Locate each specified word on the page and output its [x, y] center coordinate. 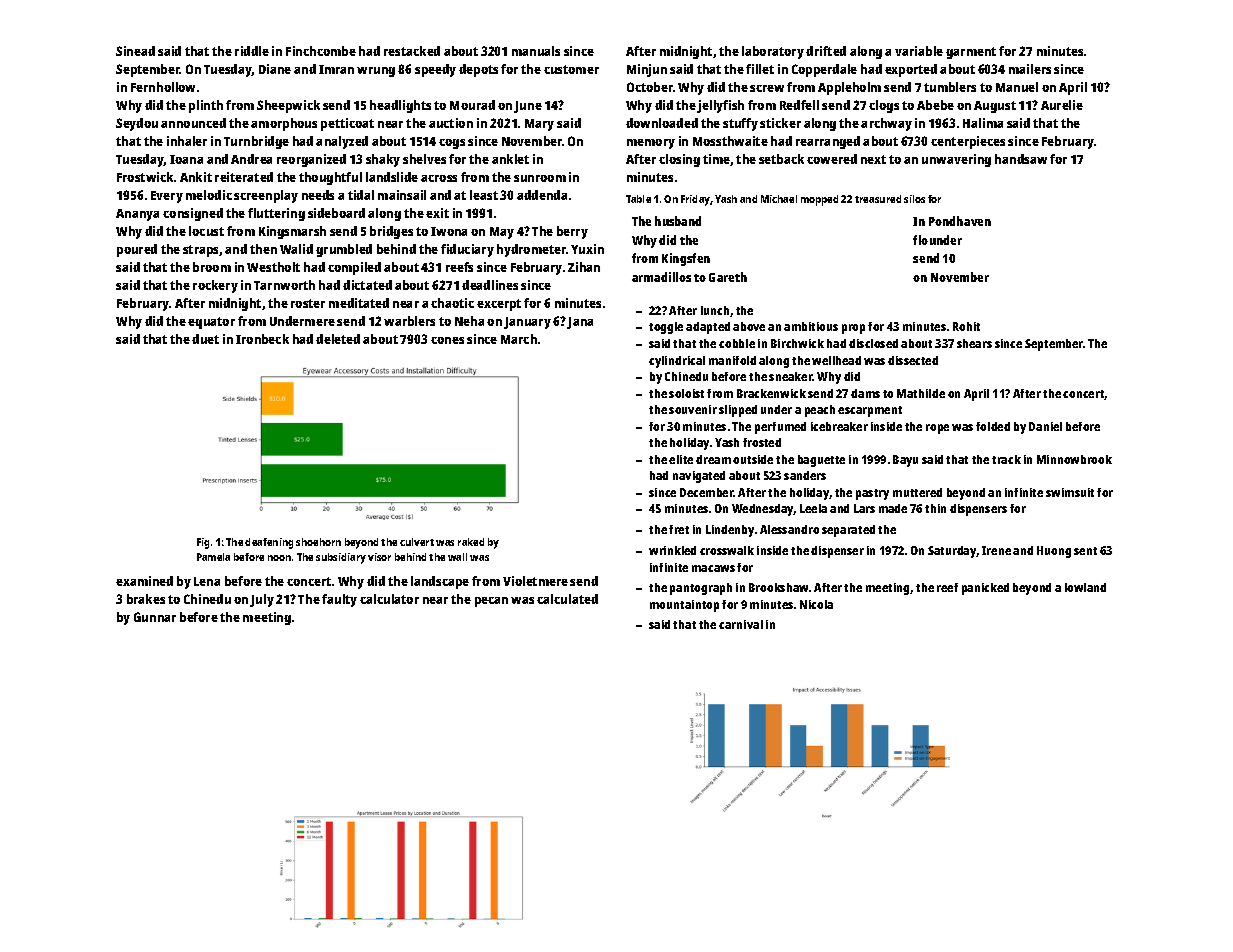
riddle [252, 51]
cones [447, 340]
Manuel [1017, 87]
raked [471, 542]
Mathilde [921, 393]
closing [679, 160]
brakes [146, 599]
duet [205, 339]
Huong [1054, 552]
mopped [819, 200]
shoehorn [318, 542]
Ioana [186, 159]
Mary [539, 125]
